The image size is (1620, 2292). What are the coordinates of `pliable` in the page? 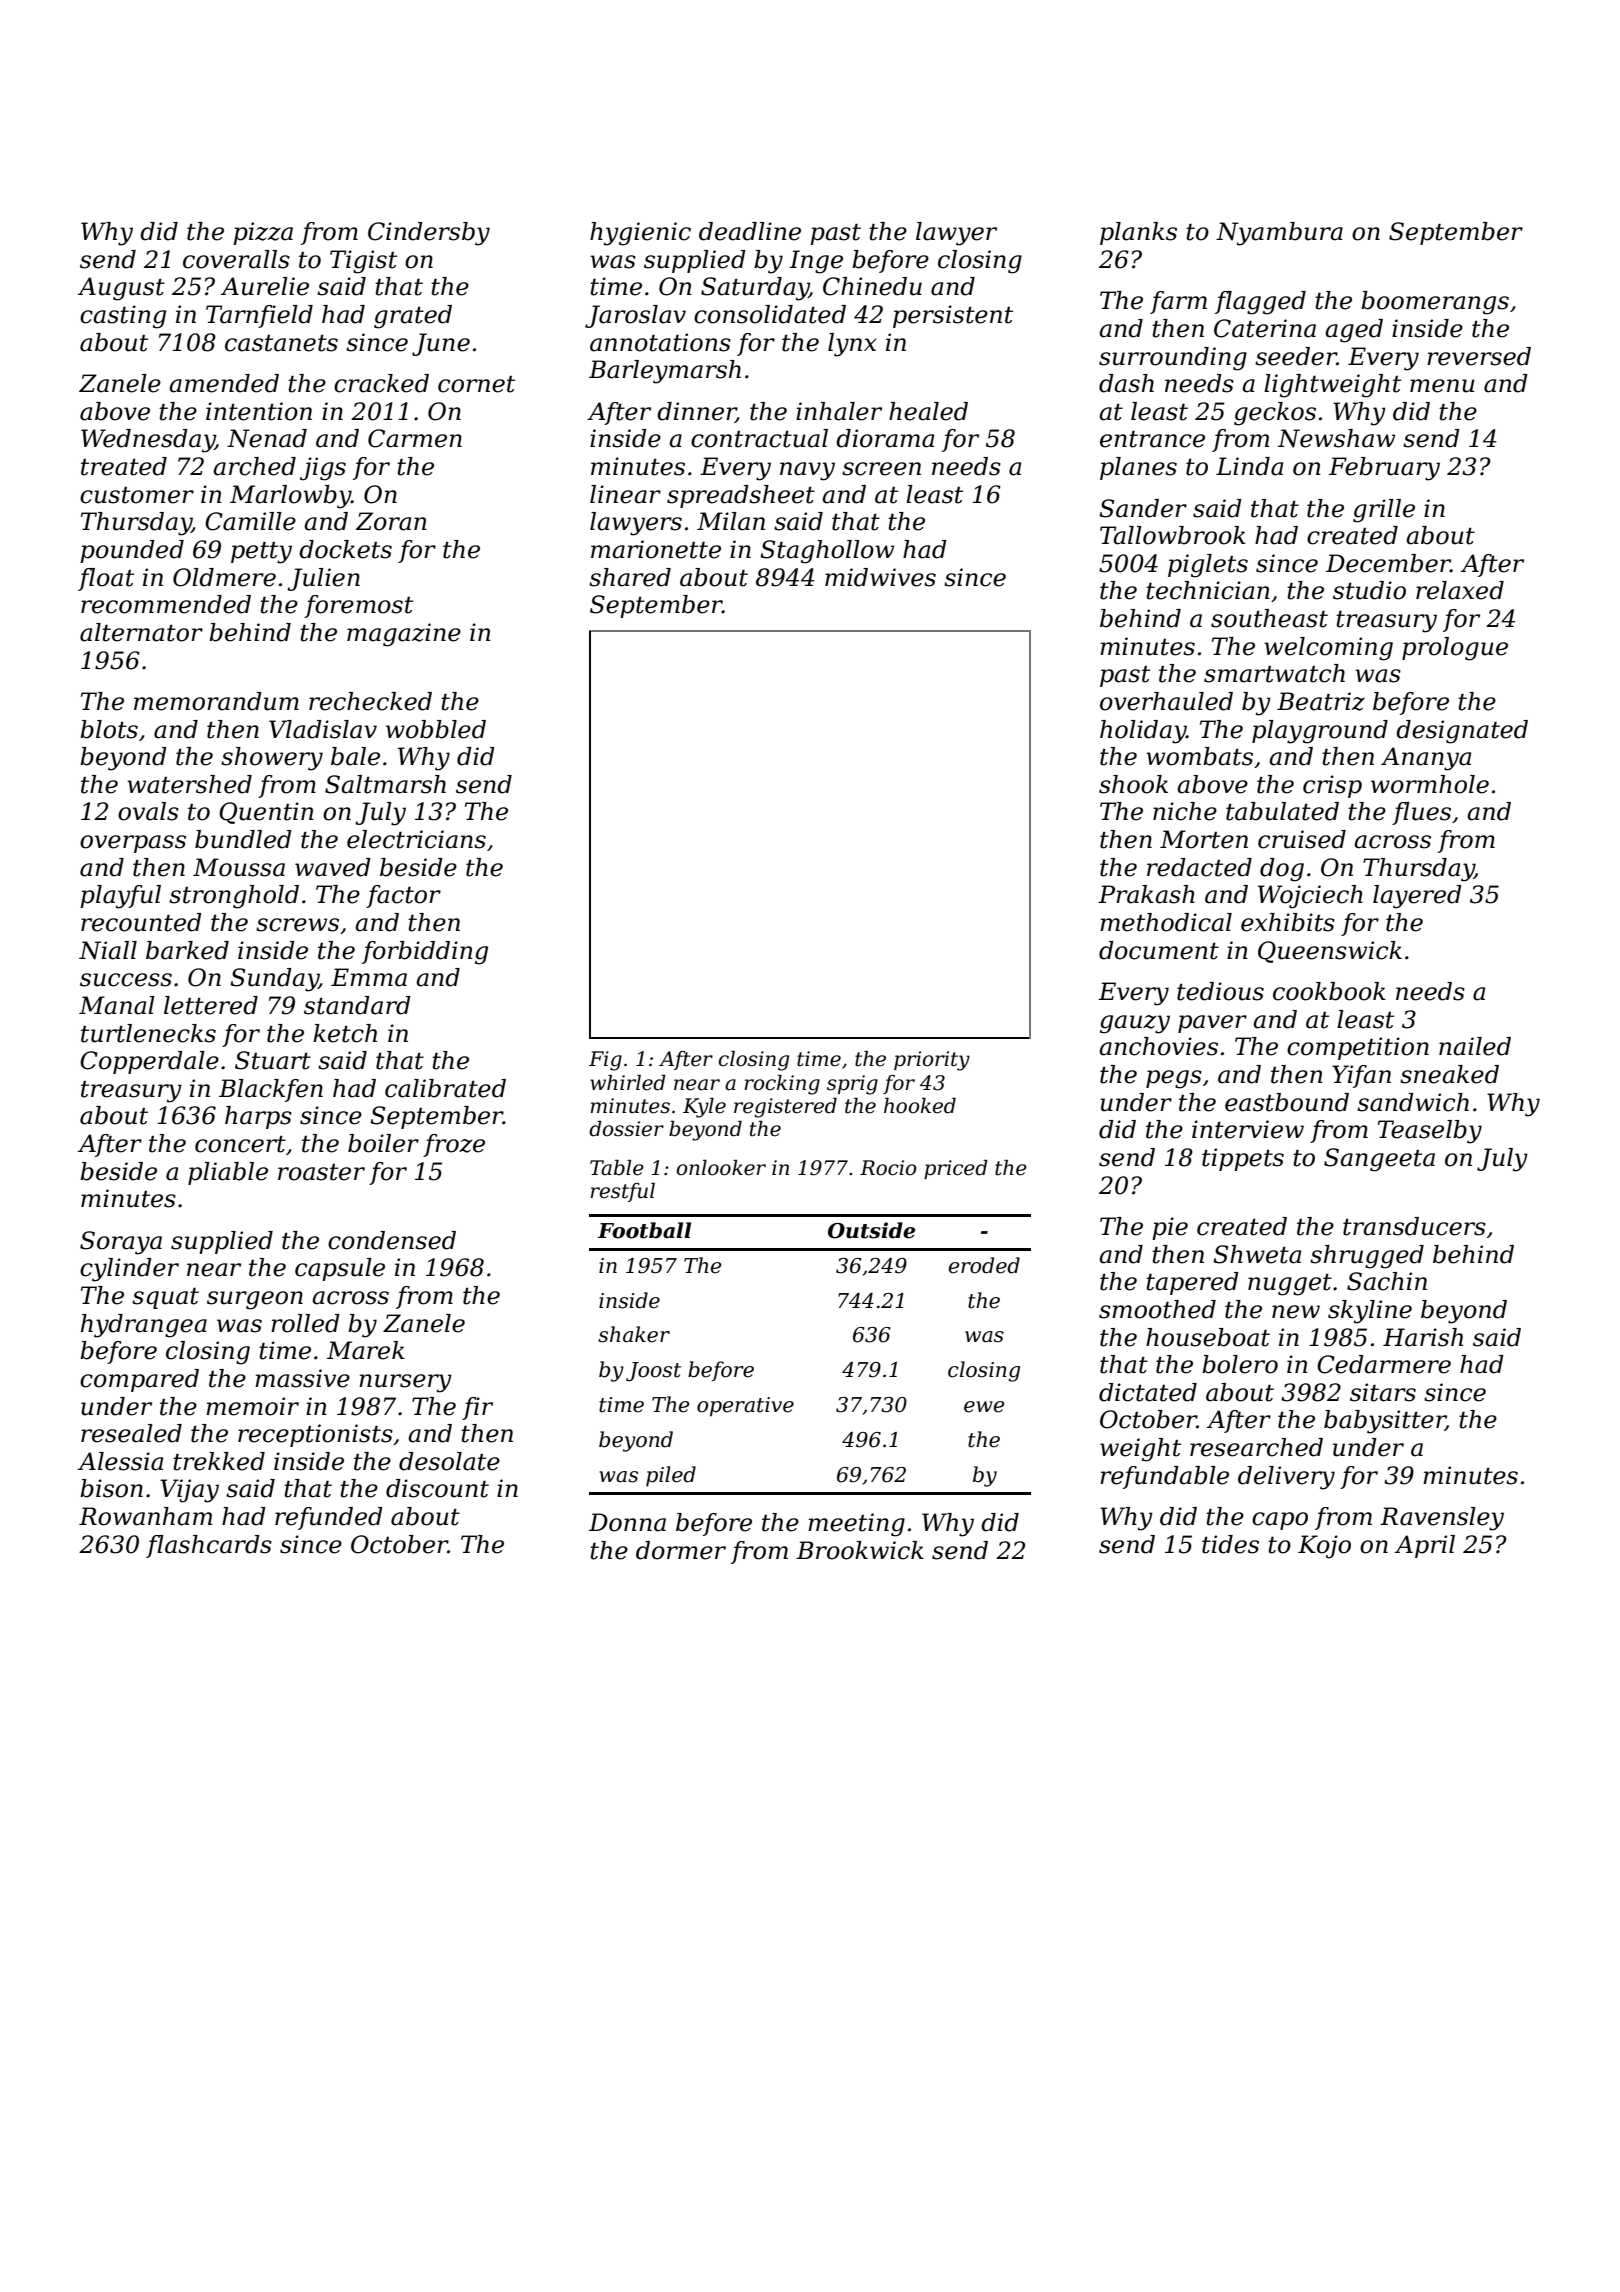 It's located at (228, 1173).
